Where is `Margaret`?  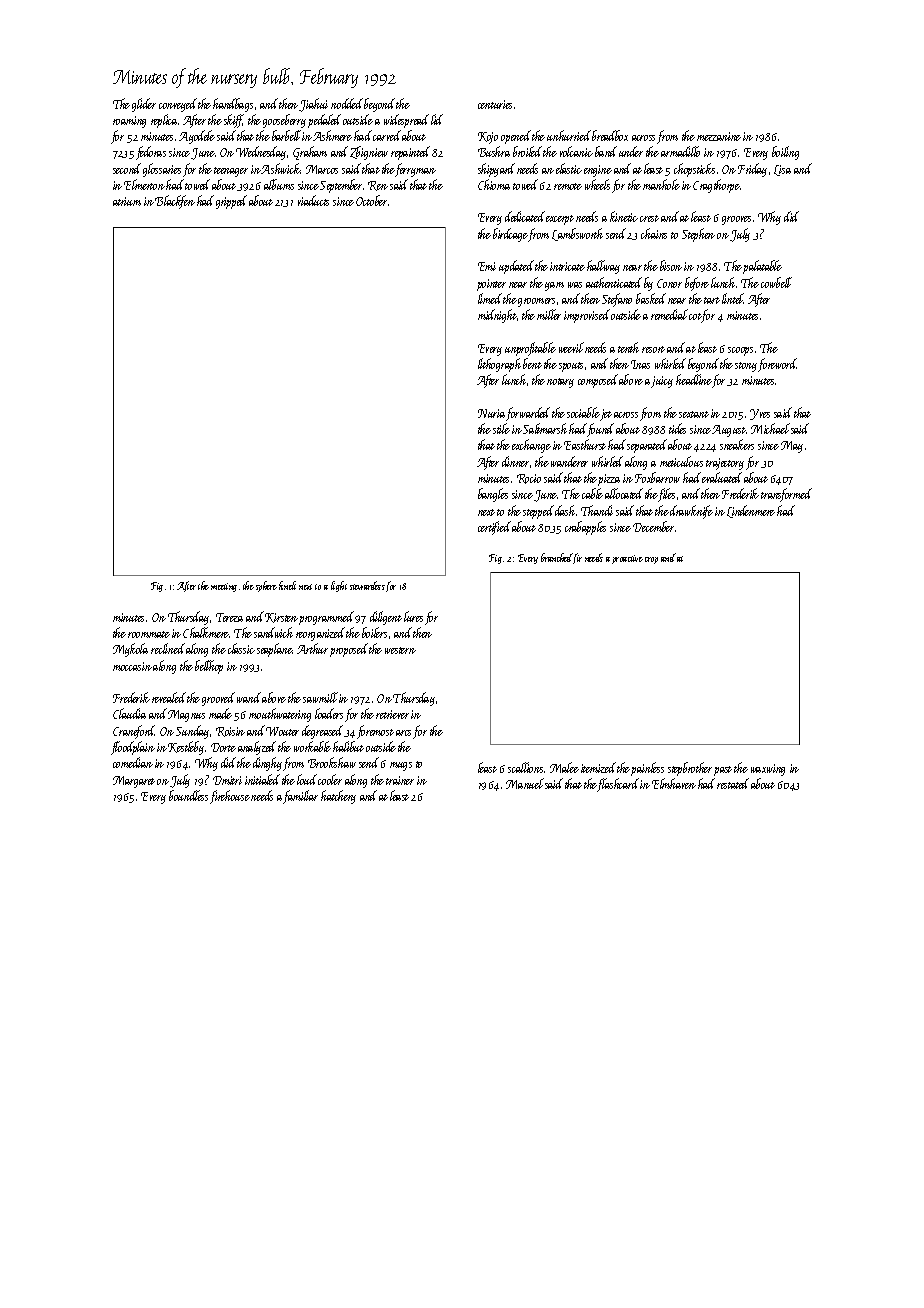
Margaret is located at coordinates (134, 782).
